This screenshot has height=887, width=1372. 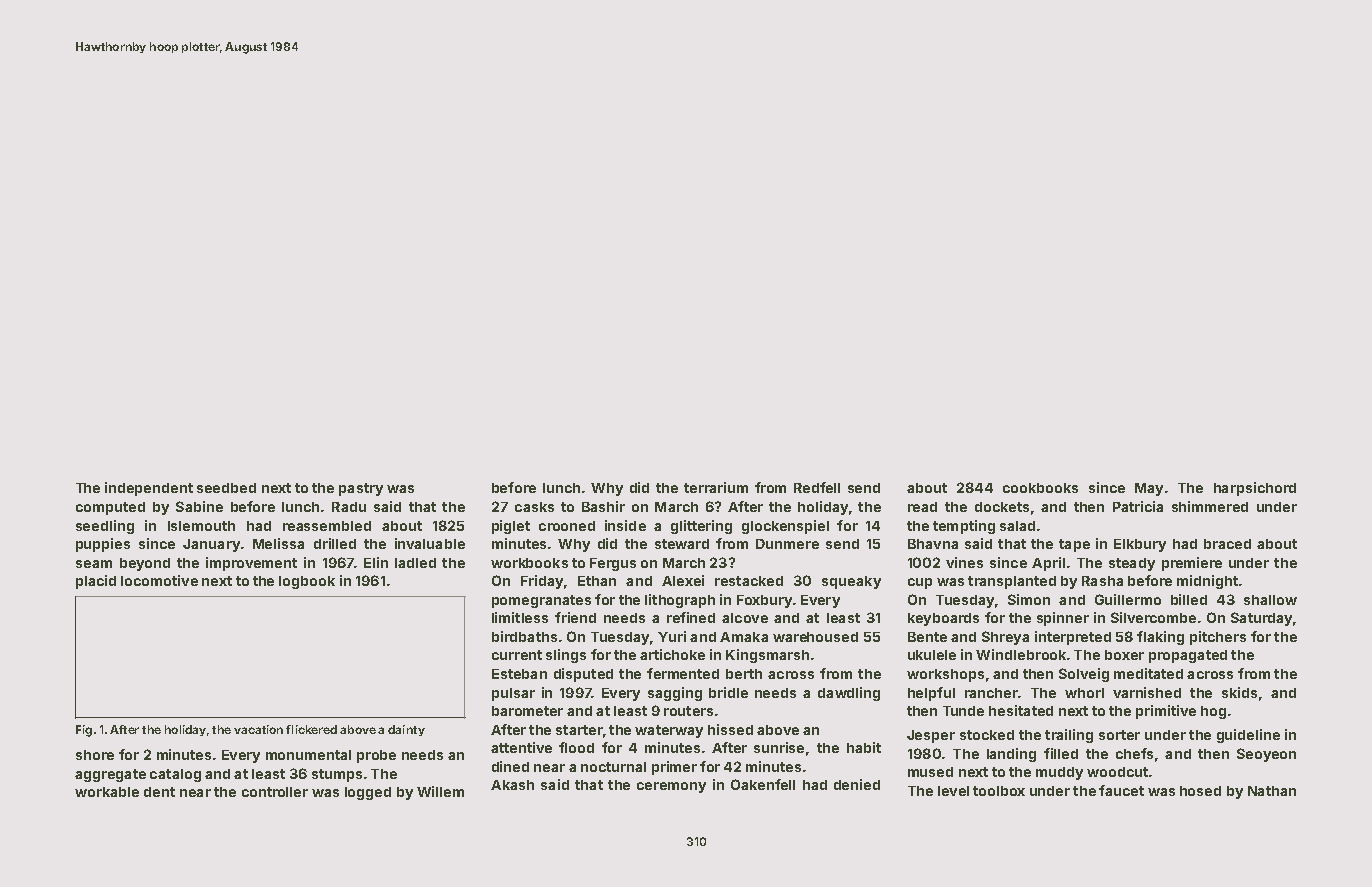 I want to click on shimmered, so click(x=1210, y=506).
